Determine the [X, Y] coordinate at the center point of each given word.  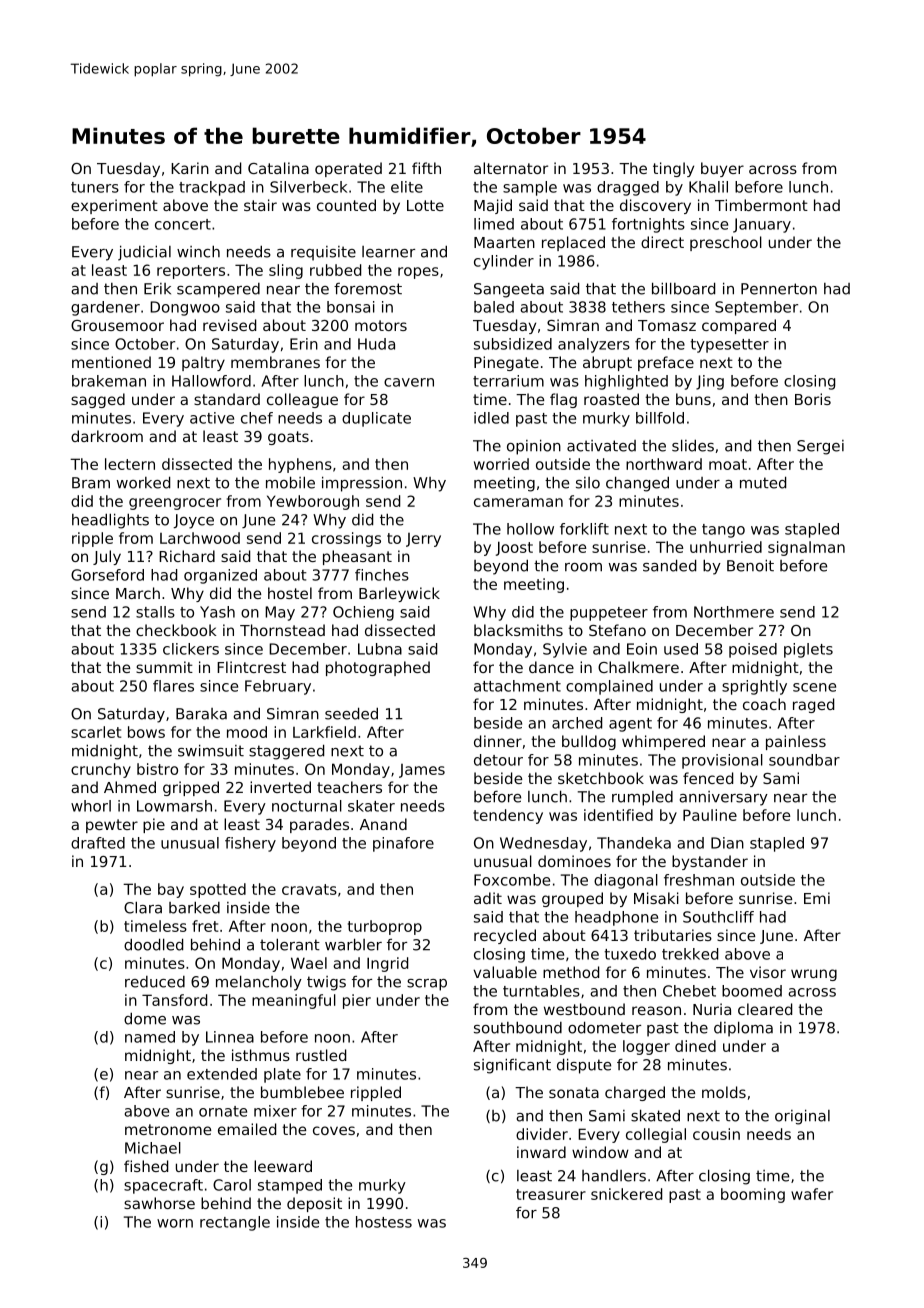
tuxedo [630, 954]
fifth [426, 168]
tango [723, 531]
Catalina [278, 168]
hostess [384, 1222]
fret [205, 926]
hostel [290, 593]
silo [588, 483]
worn [175, 1223]
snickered [626, 1194]
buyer [722, 169]
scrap [427, 985]
